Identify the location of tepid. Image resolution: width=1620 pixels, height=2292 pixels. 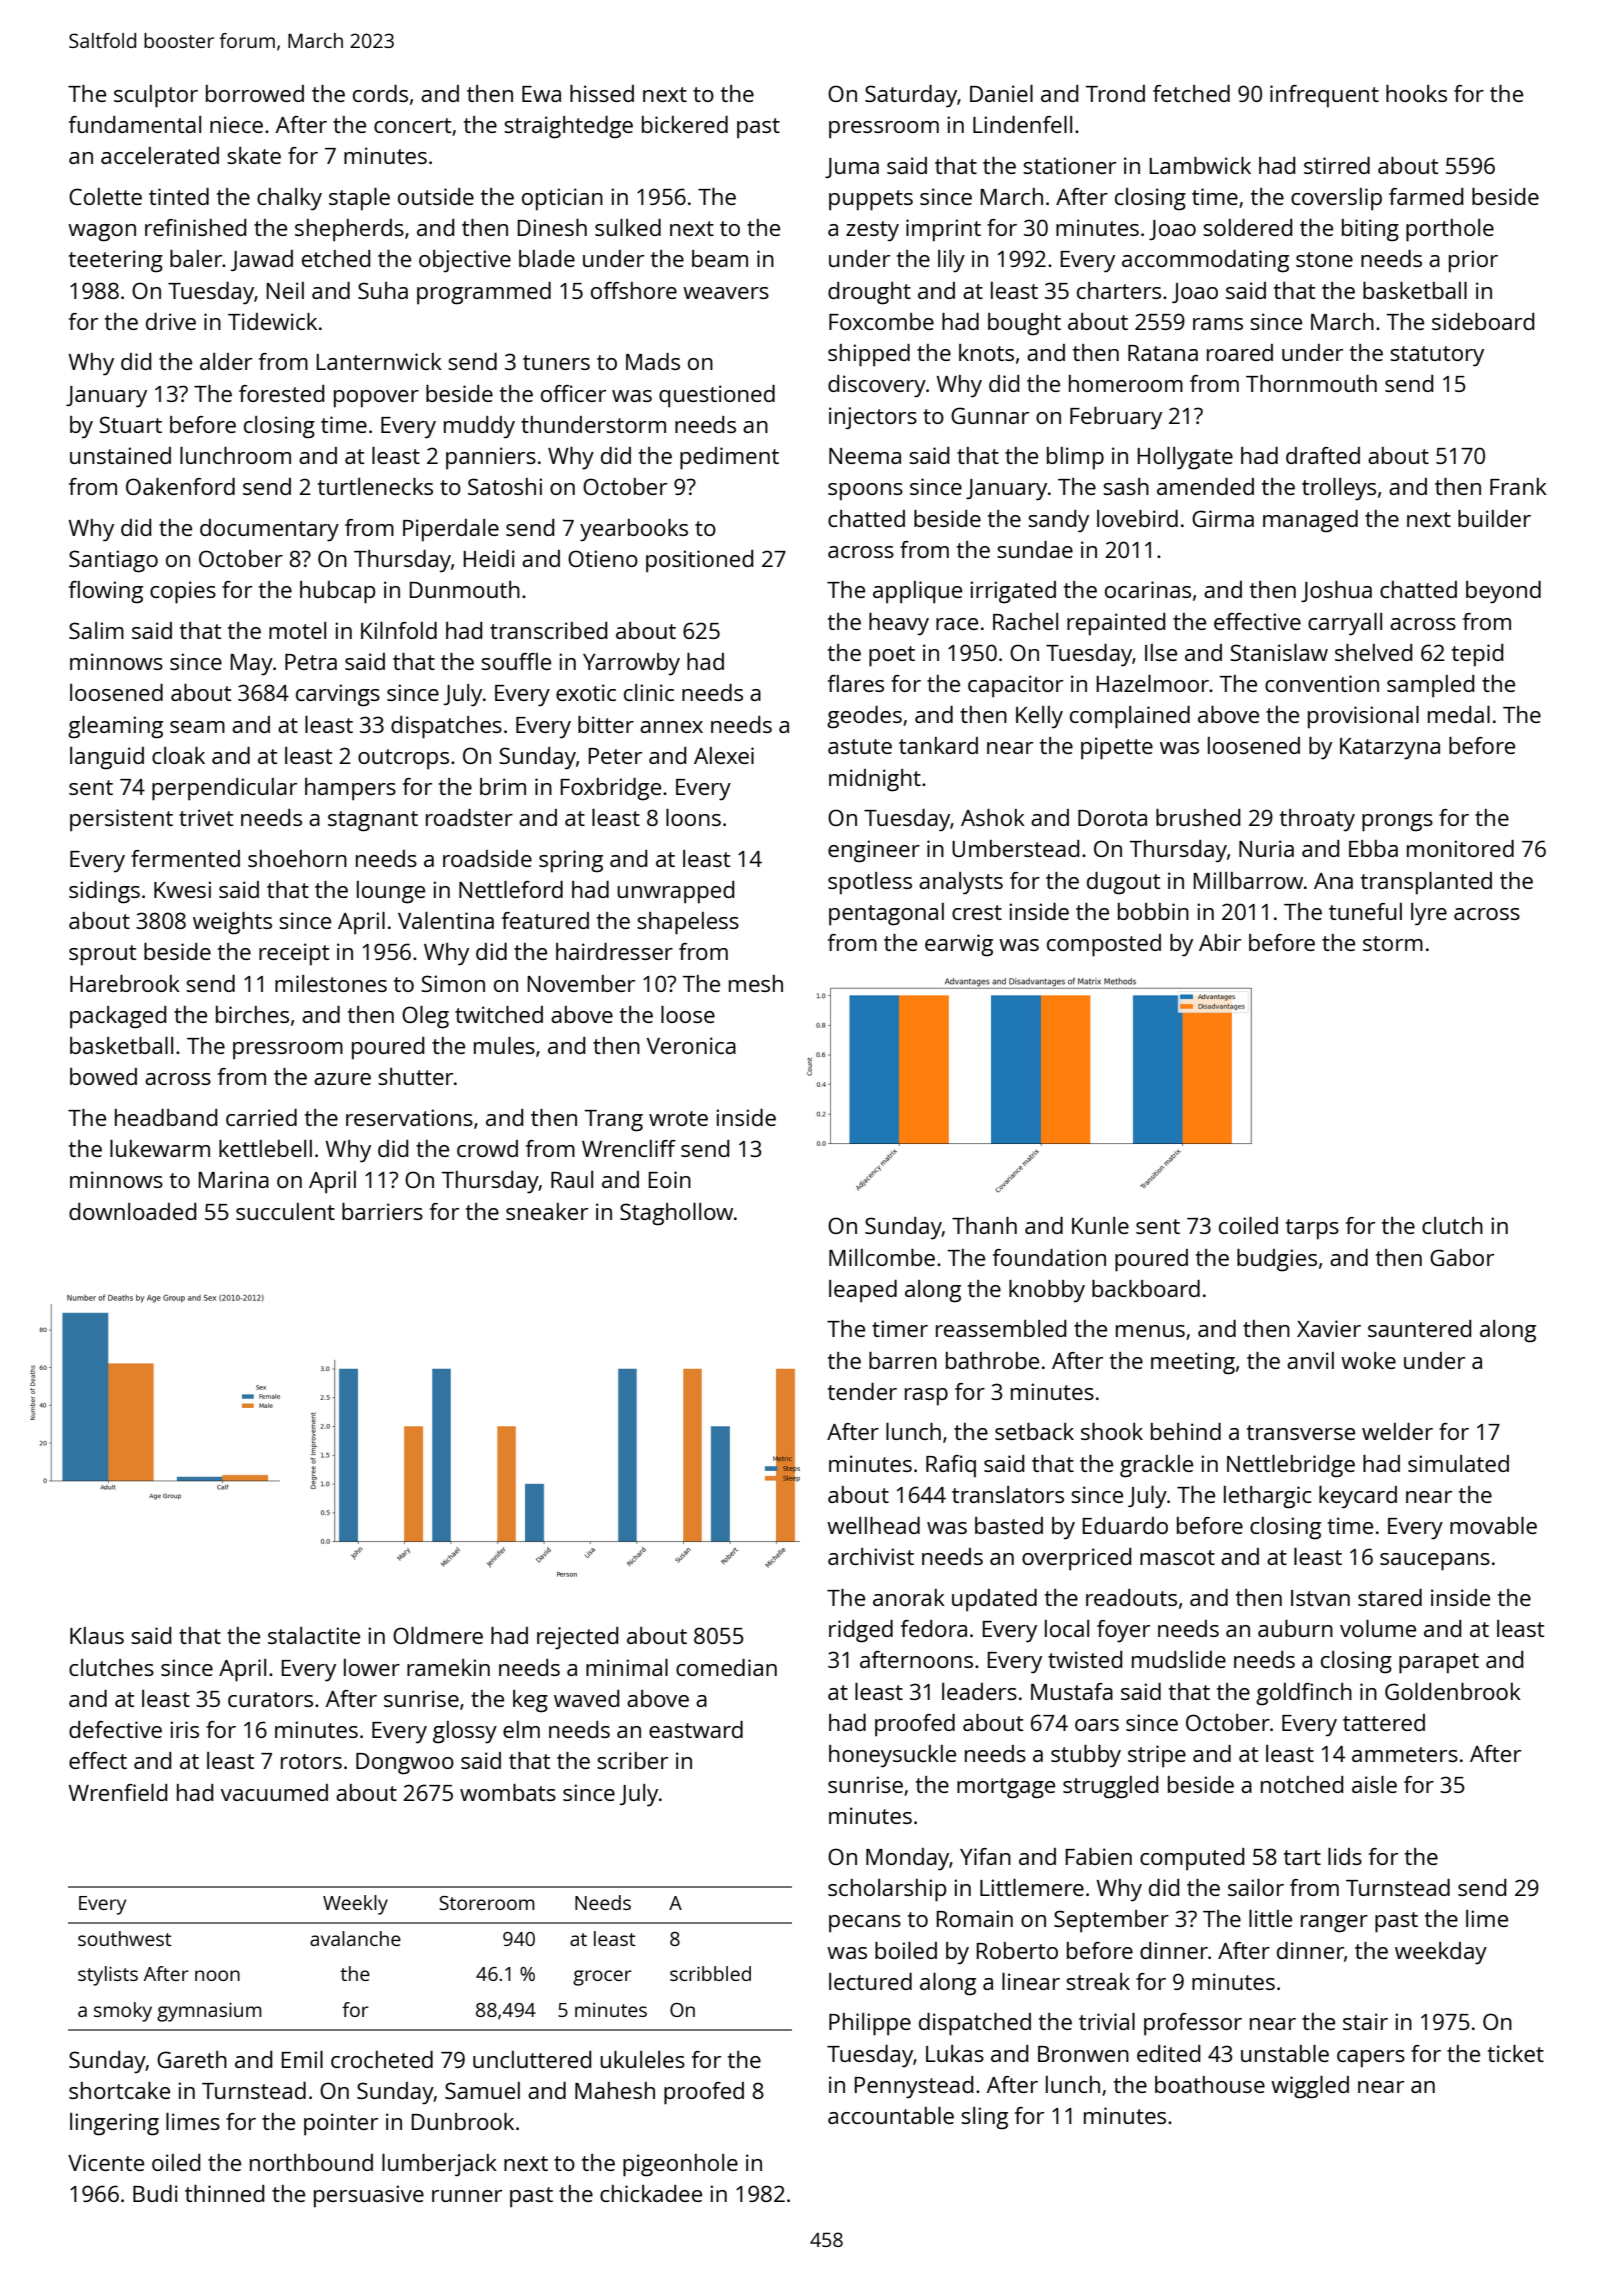
(1477, 655).
